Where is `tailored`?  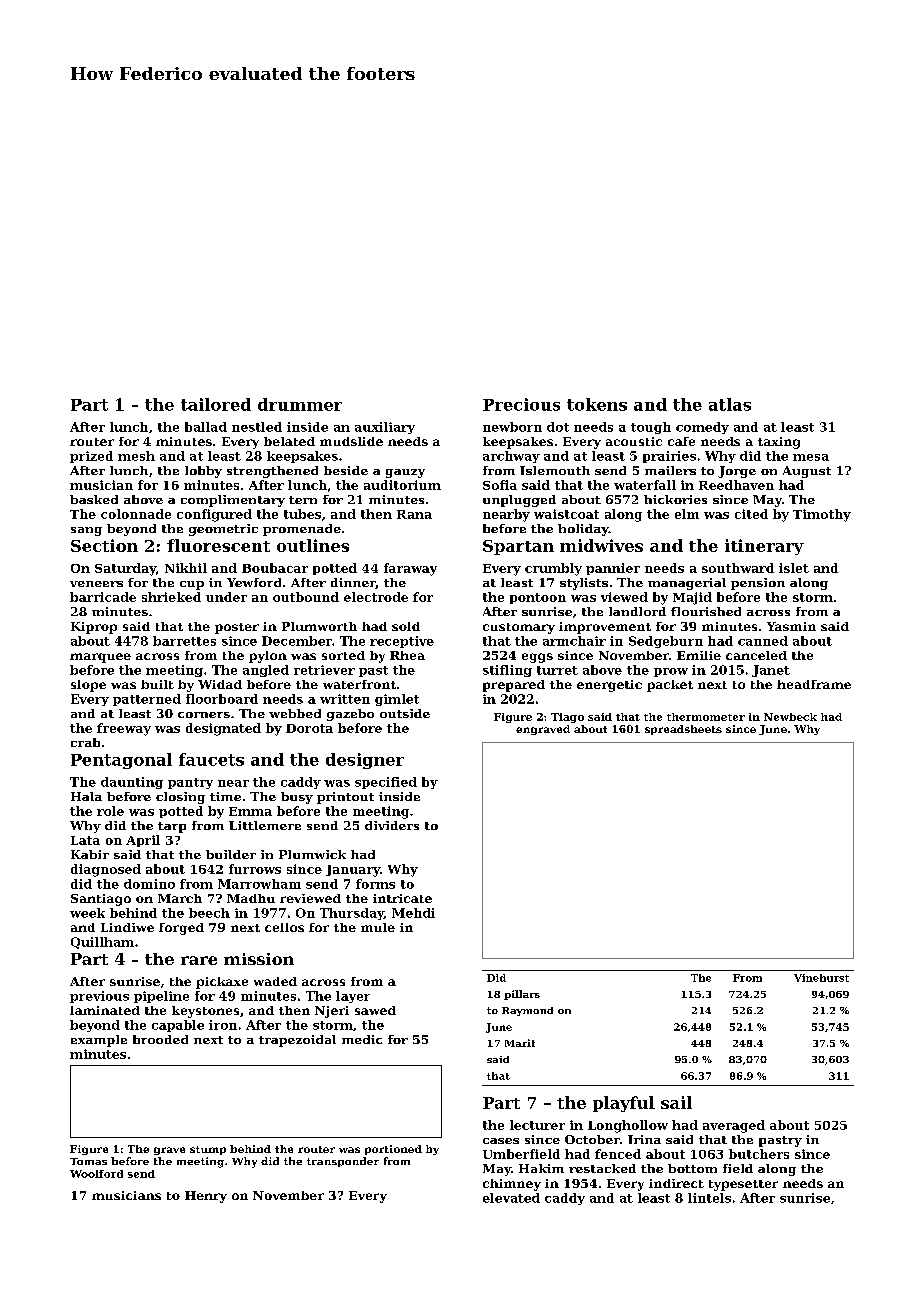 tailored is located at coordinates (216, 404).
